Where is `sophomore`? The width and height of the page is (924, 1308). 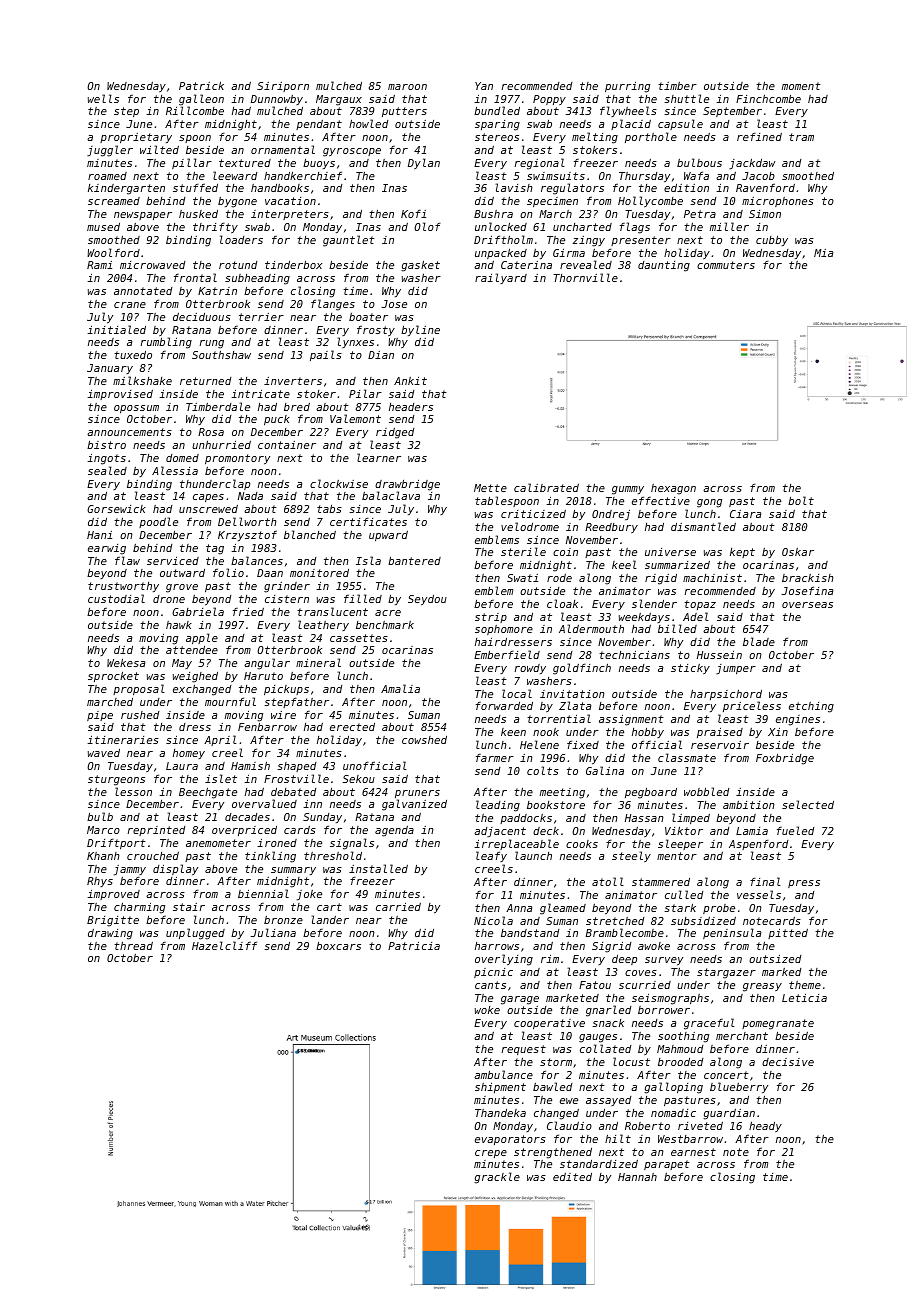
sophomore is located at coordinates (504, 630).
